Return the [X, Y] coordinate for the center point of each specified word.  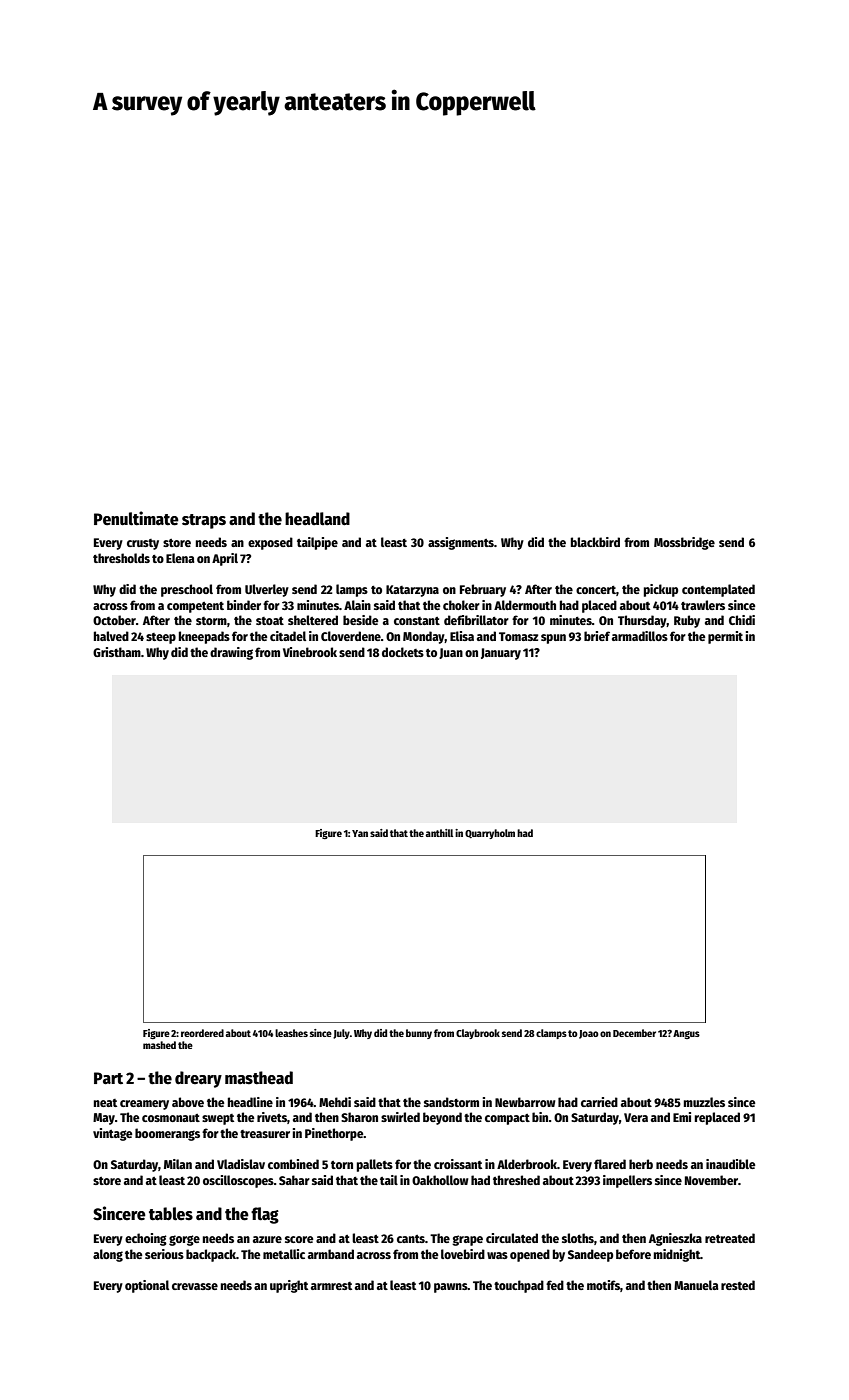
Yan [360, 833]
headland [317, 519]
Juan [451, 653]
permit [725, 637]
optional [147, 1286]
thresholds [121, 558]
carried [599, 1102]
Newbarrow [525, 1102]
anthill [439, 833]
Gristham [117, 652]
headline [250, 1102]
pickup [661, 590]
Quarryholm [490, 834]
